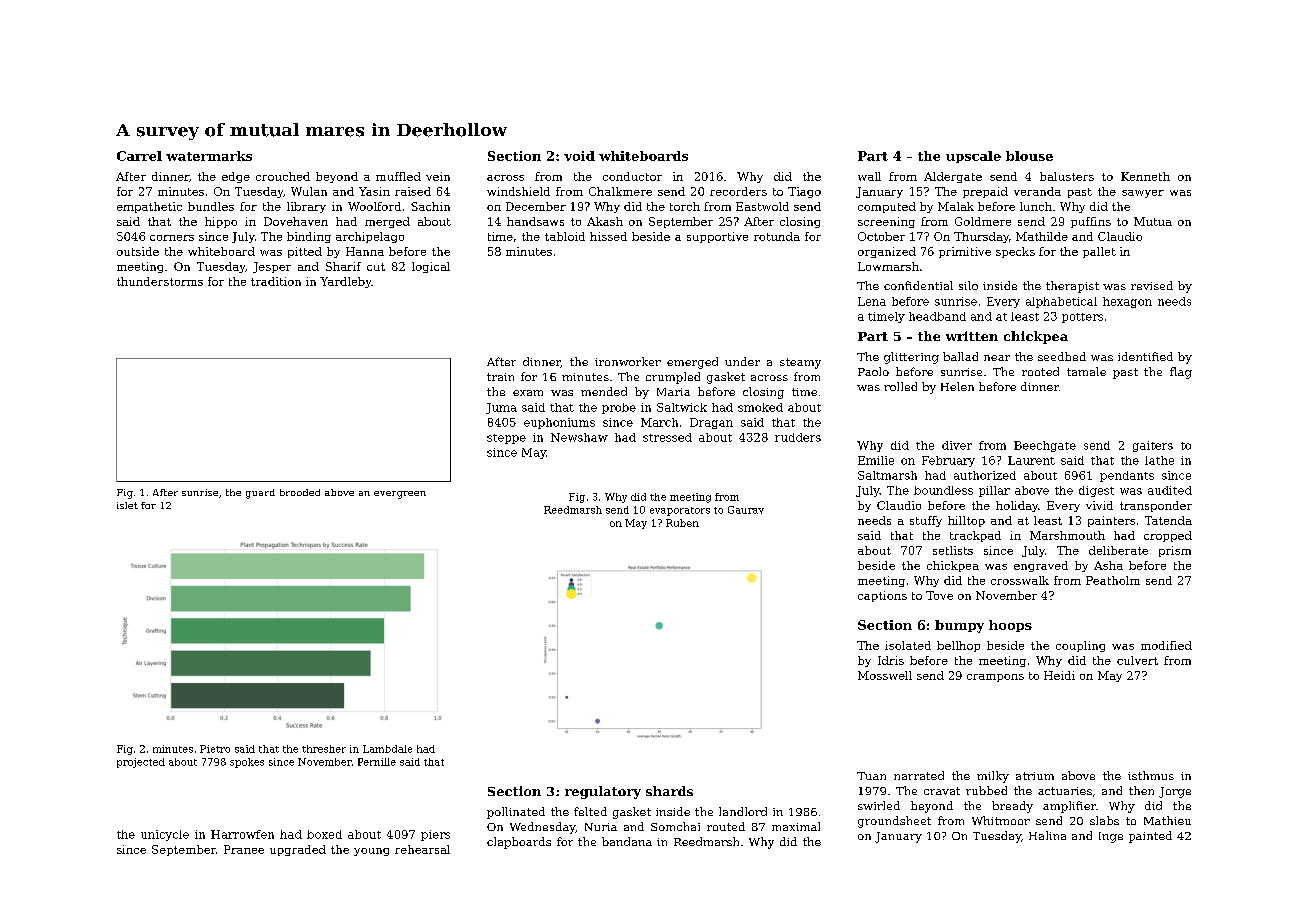  Describe the element at coordinates (900, 386) in the screenshot. I see `rolled` at that location.
